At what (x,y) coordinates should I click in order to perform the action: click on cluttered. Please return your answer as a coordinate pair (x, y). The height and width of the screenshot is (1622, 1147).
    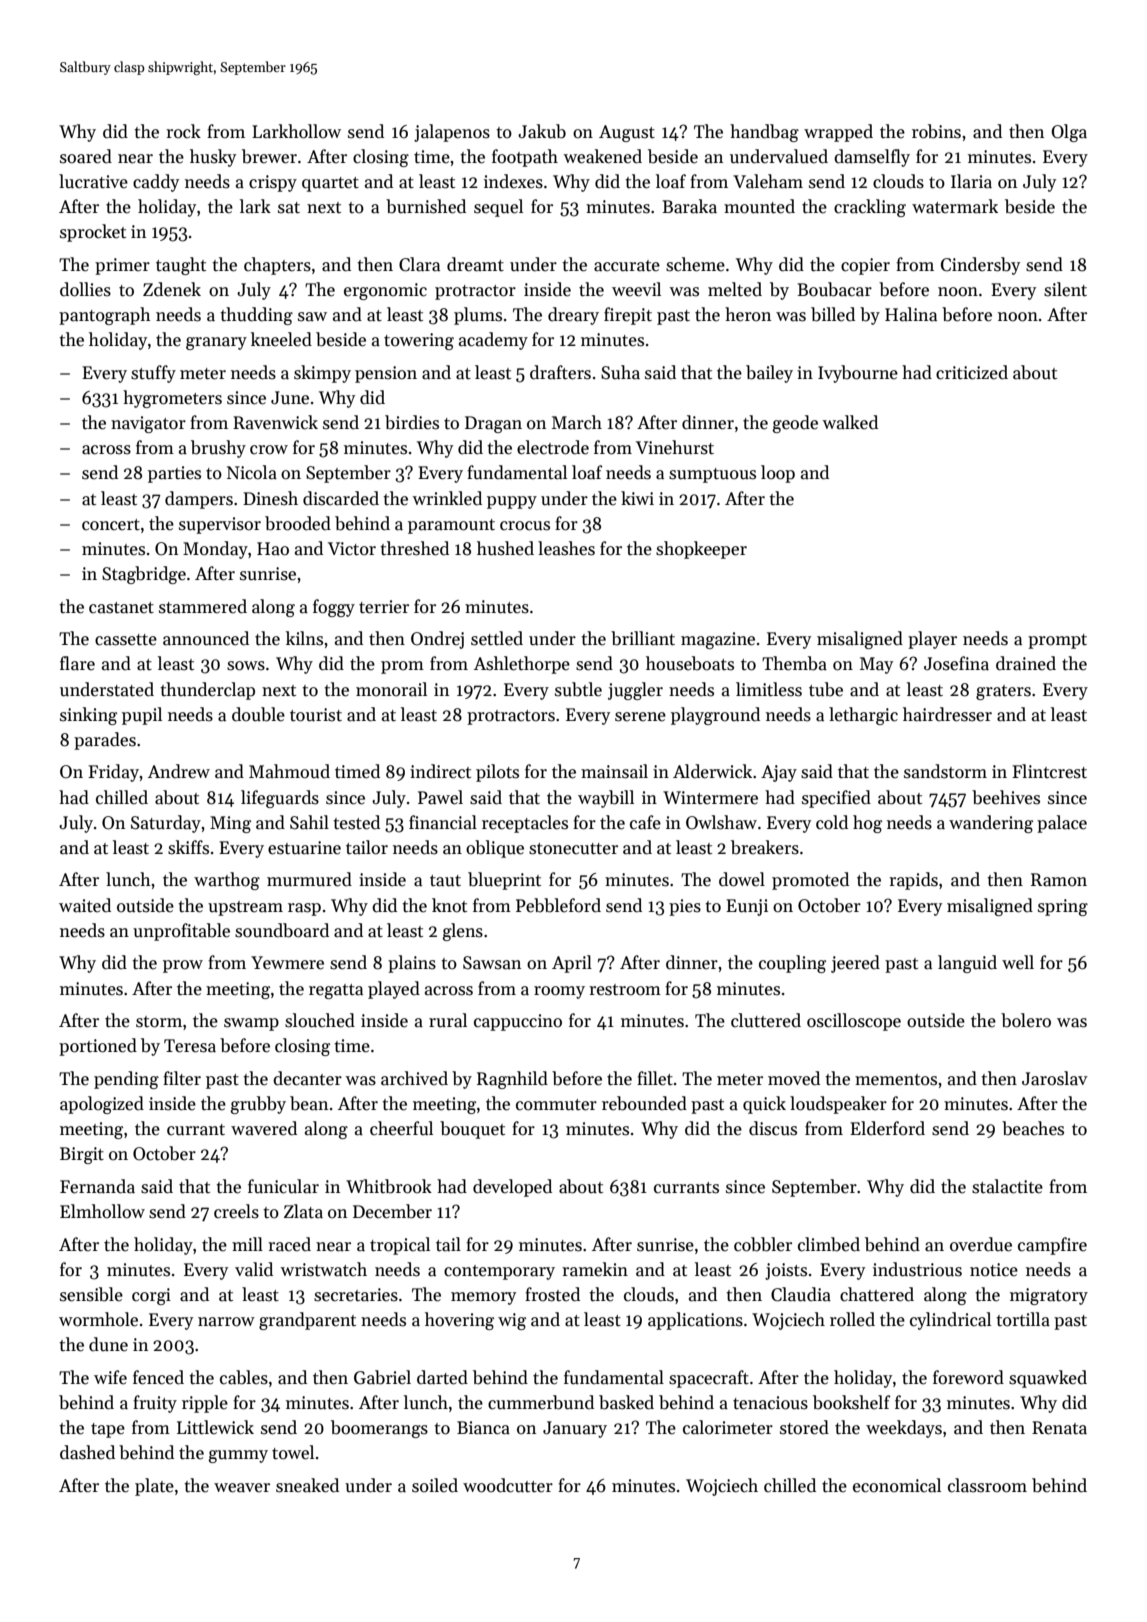
    Looking at the image, I should click on (766, 1020).
